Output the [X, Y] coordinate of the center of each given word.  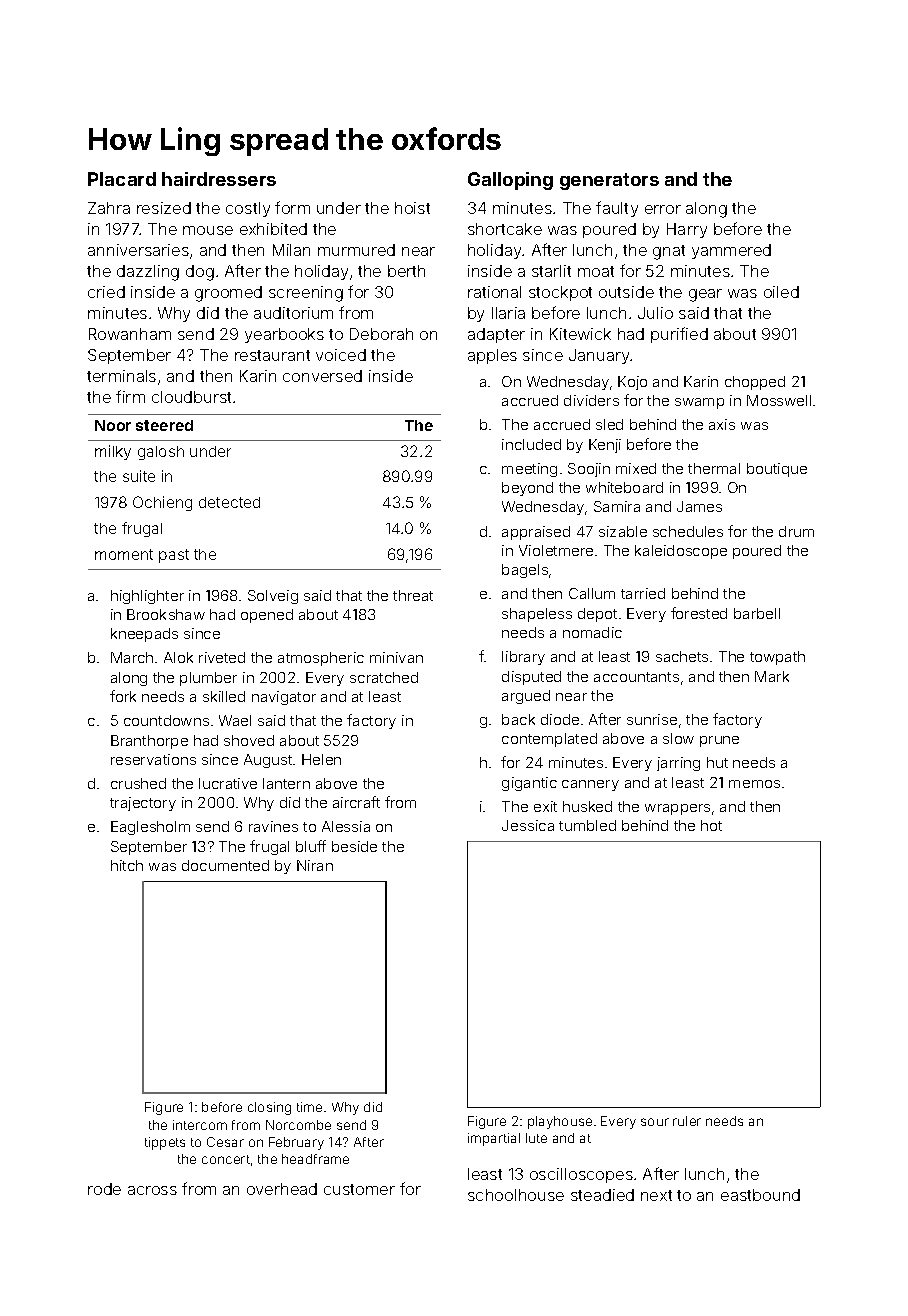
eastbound [760, 1195]
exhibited [273, 229]
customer [359, 1189]
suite [139, 476]
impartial [494, 1139]
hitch [127, 865]
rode [104, 1189]
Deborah [381, 334]
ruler [687, 1121]
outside [626, 292]
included [531, 444]
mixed [636, 468]
